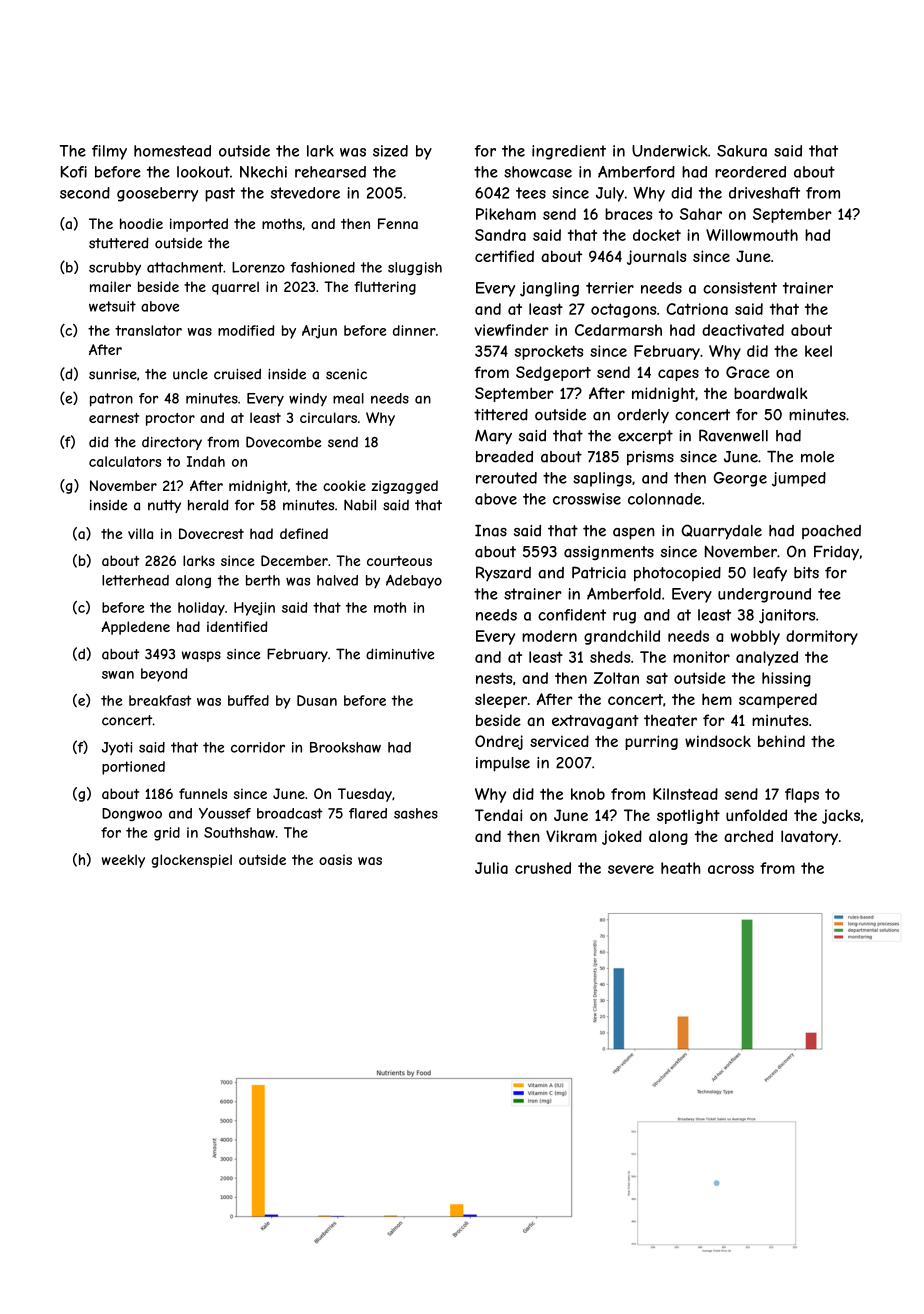 Image resolution: width=924 pixels, height=1314 pixels. What do you see at coordinates (664, 499) in the document?
I see `colonnade` at bounding box center [664, 499].
